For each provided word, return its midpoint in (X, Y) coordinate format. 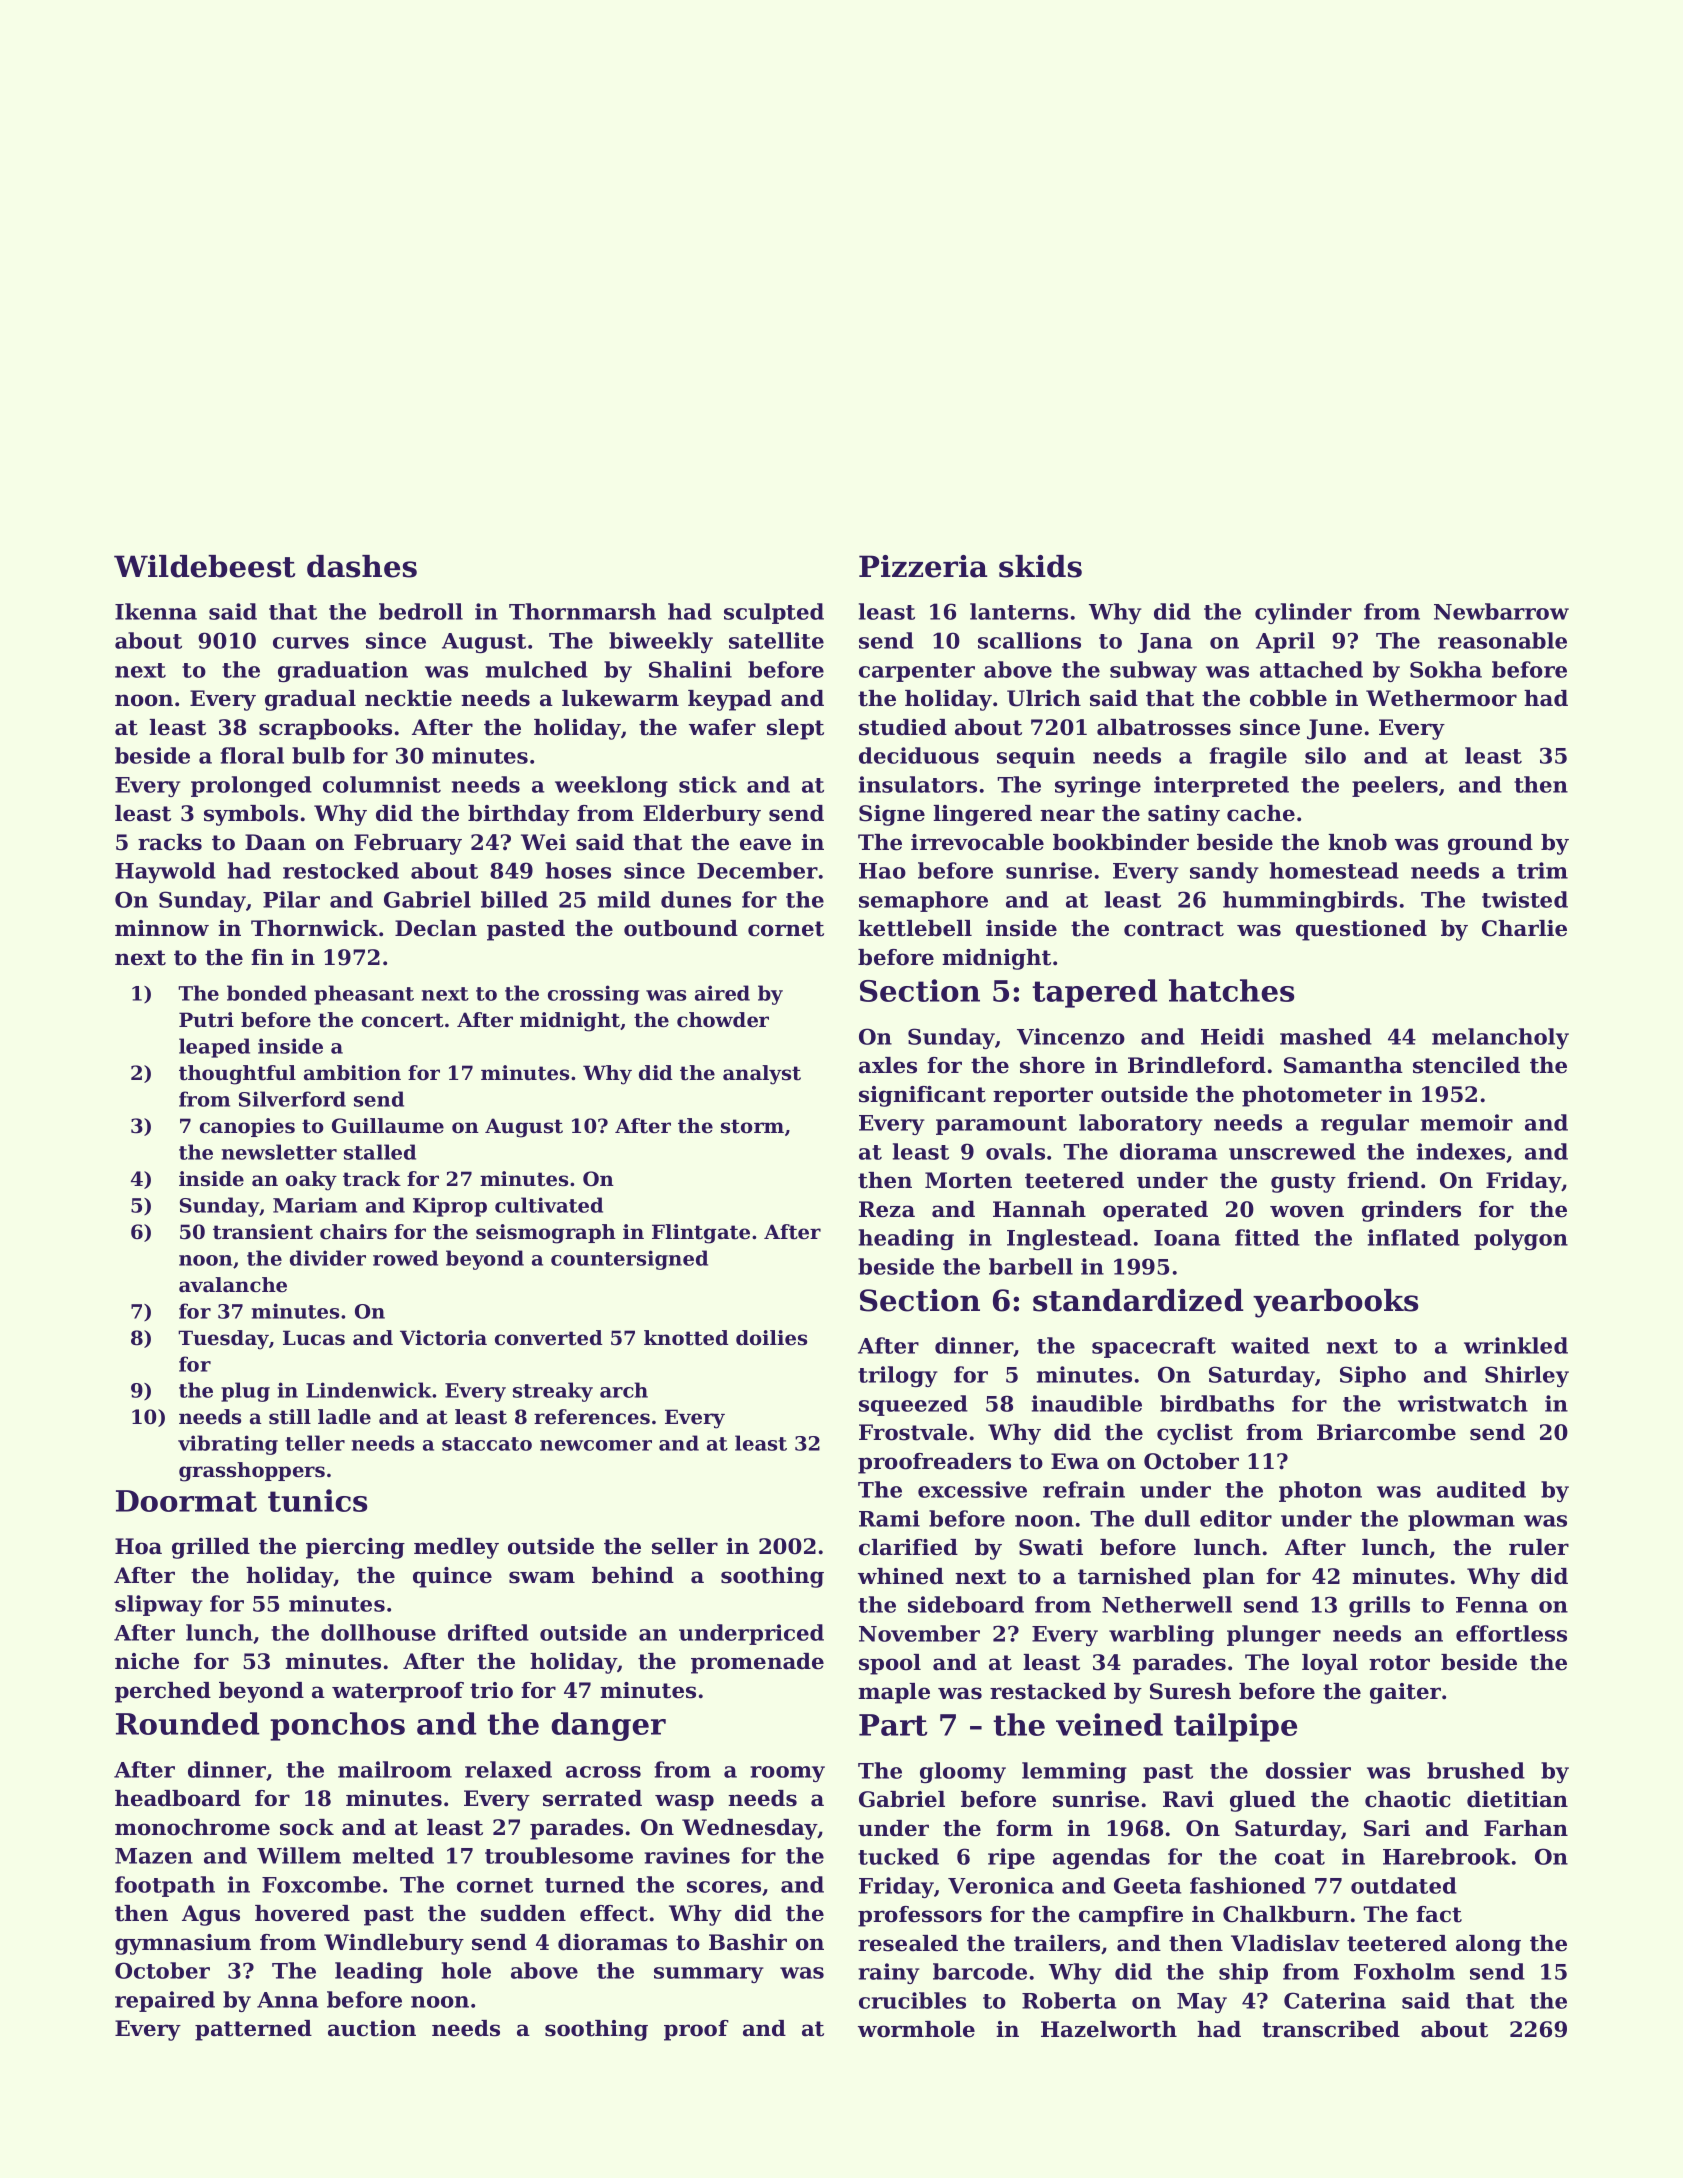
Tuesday (223, 1340)
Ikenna (156, 611)
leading (379, 1972)
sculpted (774, 613)
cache (1261, 813)
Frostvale (913, 1432)
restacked (1048, 1691)
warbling (1161, 1635)
